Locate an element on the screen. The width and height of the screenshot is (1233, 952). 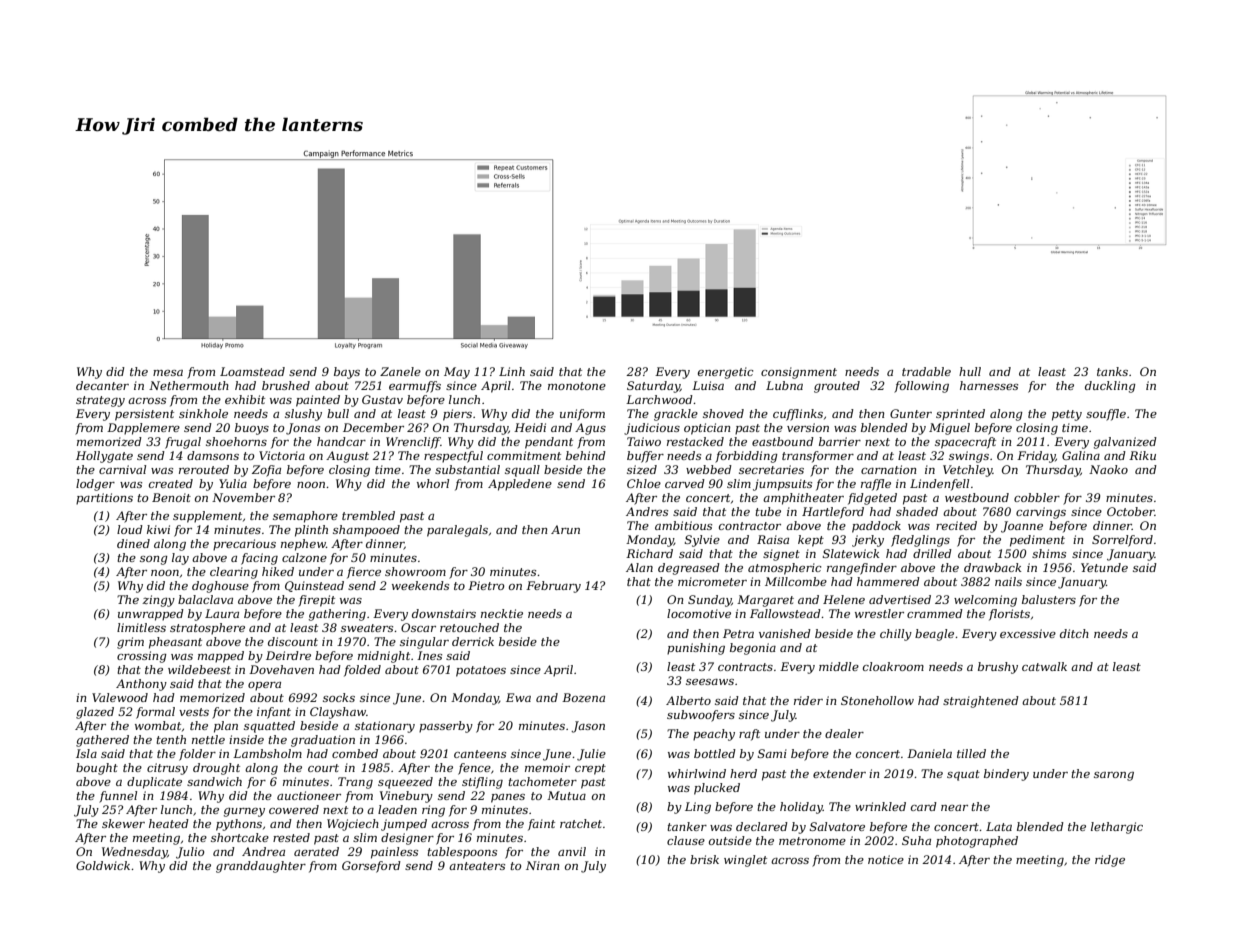
sweaters is located at coordinates (367, 628).
